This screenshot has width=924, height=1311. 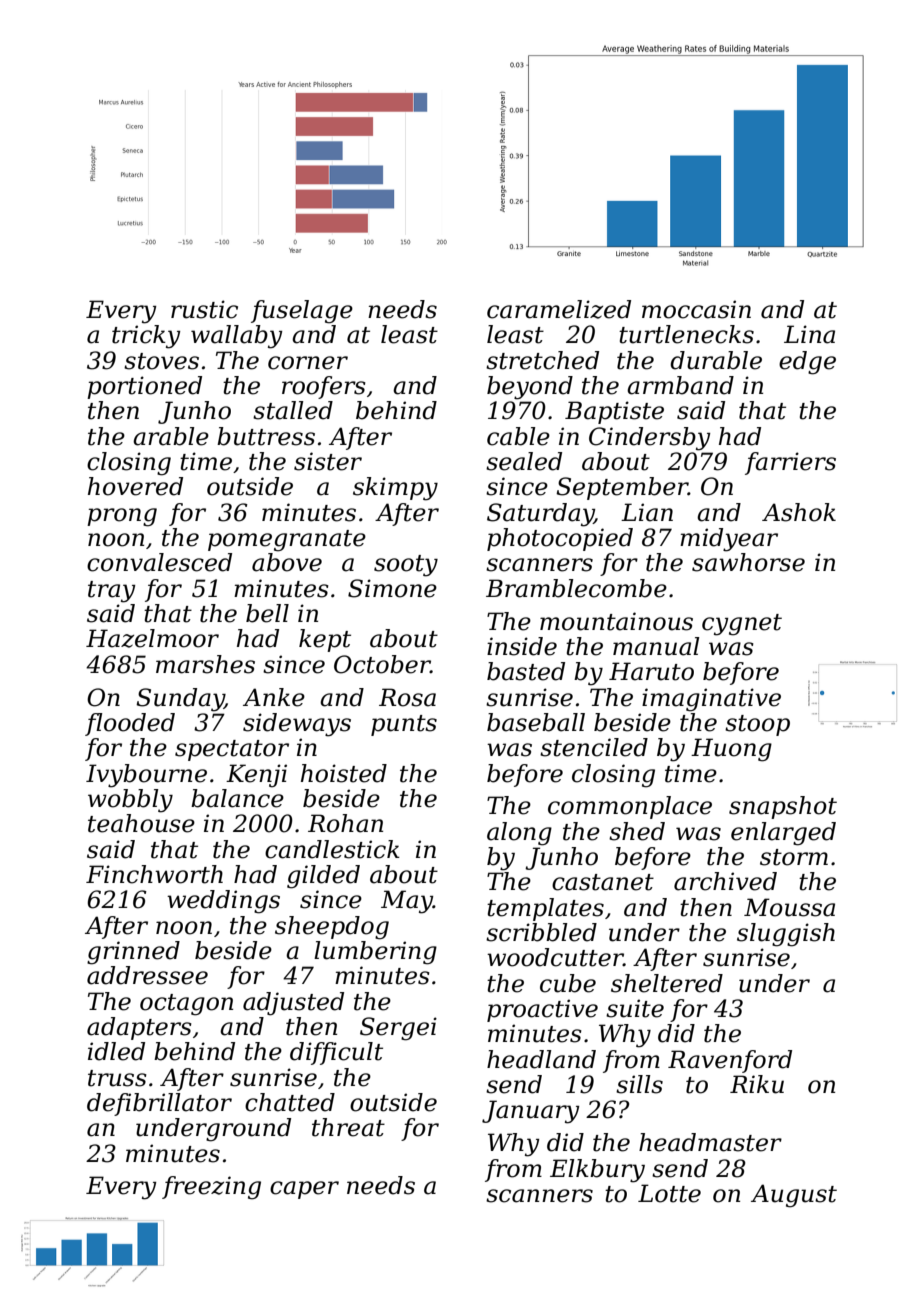 What do you see at coordinates (332, 849) in the screenshot?
I see `candlestick` at bounding box center [332, 849].
